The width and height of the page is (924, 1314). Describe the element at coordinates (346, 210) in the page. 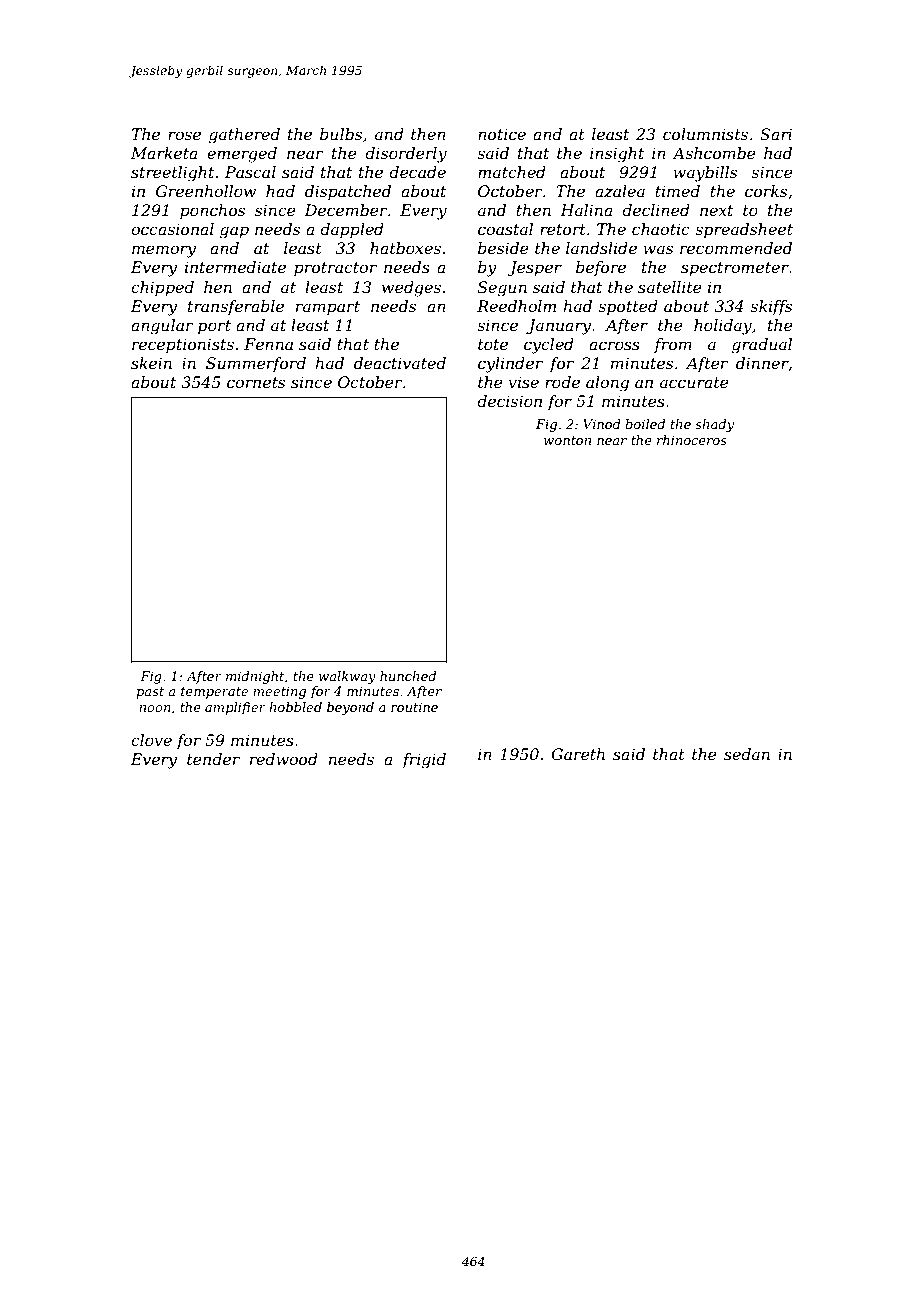

I see `December` at that location.
